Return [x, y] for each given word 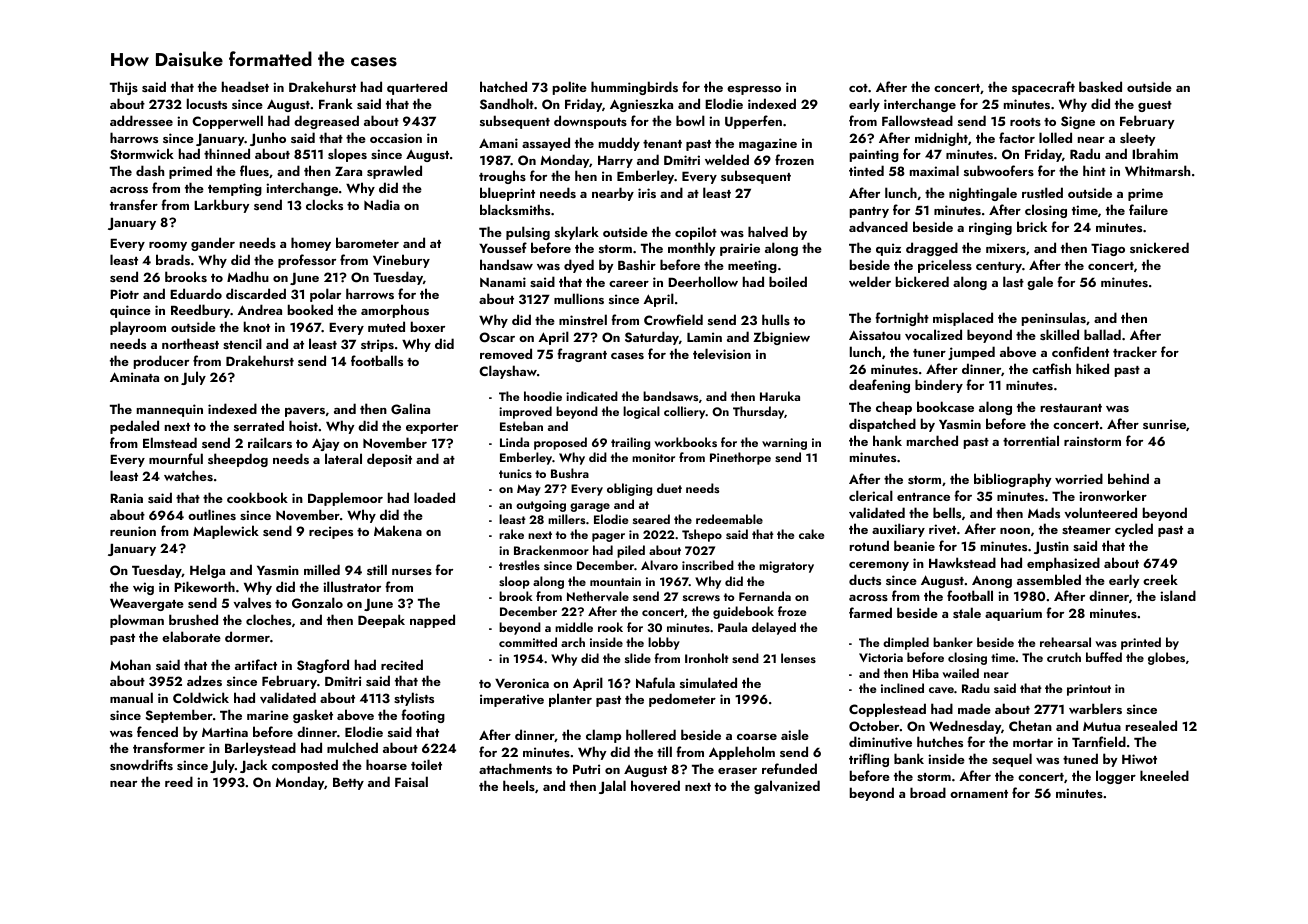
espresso [754, 90]
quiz [888, 249]
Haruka [780, 396]
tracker [1135, 351]
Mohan [130, 664]
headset [245, 86]
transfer [134, 204]
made [974, 708]
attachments [515, 768]
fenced [157, 731]
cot [858, 88]
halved [768, 231]
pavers [305, 412]
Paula [732, 627]
